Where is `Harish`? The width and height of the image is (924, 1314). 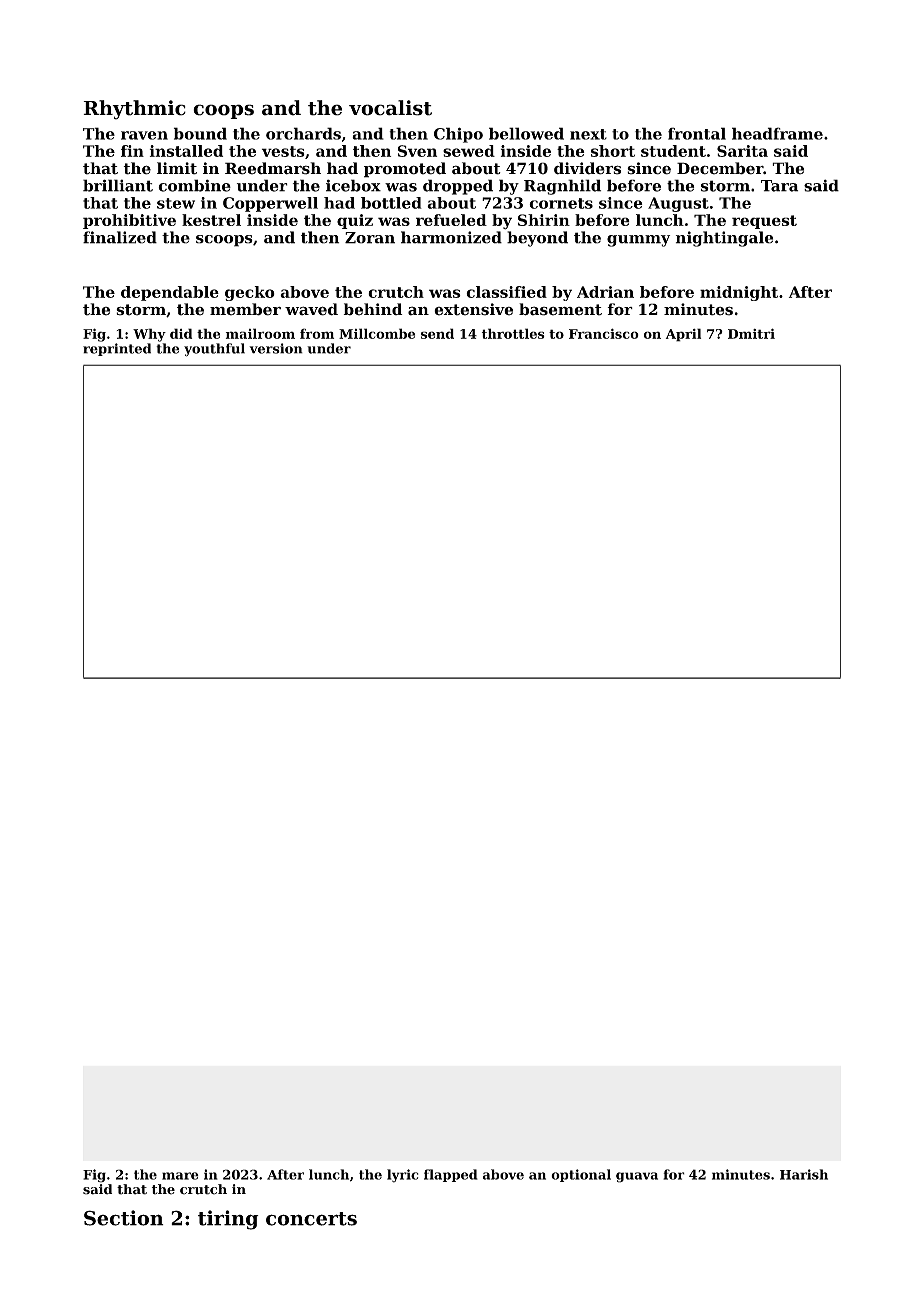 Harish is located at coordinates (804, 1174).
